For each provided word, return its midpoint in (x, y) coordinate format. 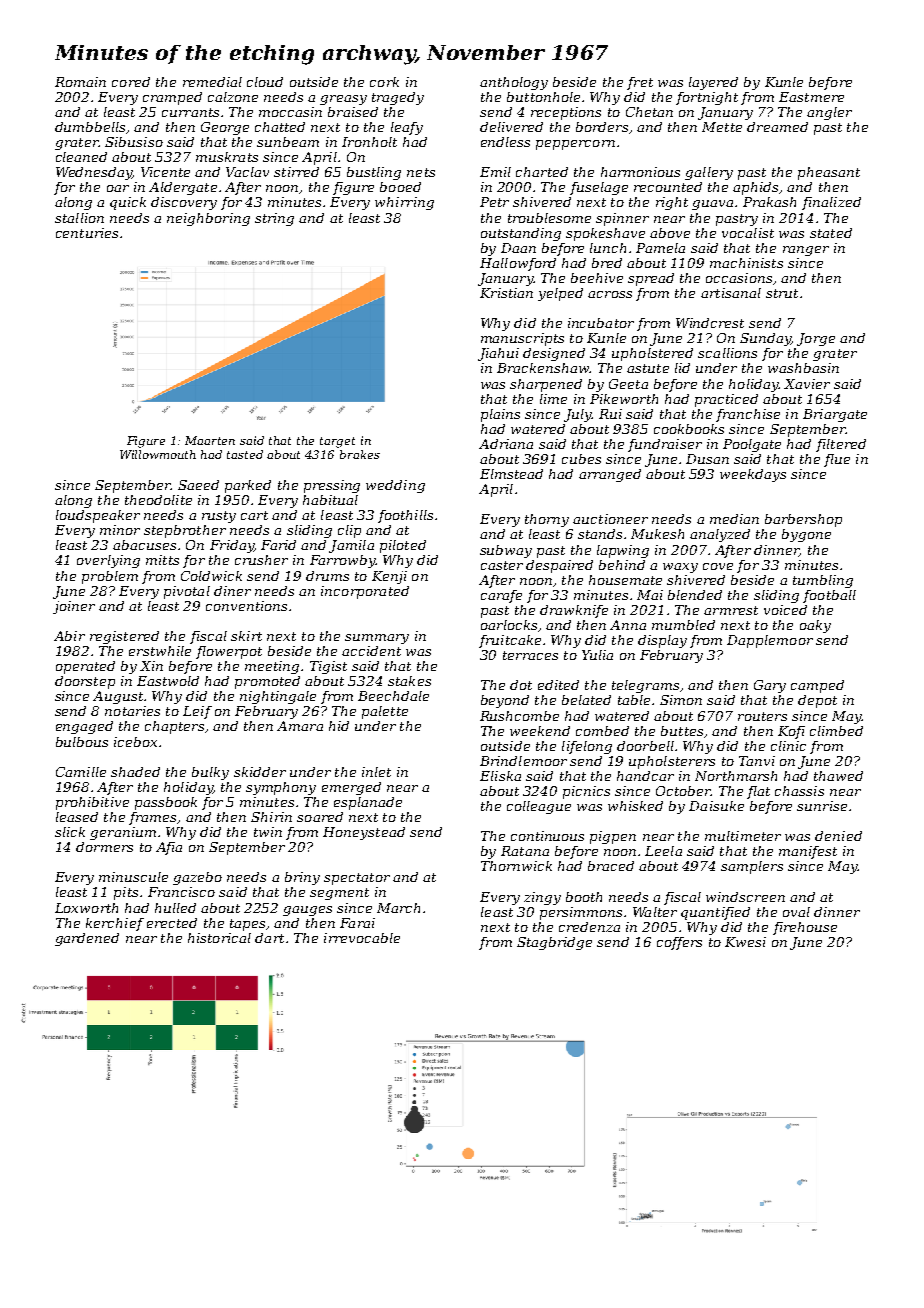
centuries (87, 233)
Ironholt (369, 142)
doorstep (85, 682)
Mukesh (657, 534)
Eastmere (811, 97)
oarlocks (509, 625)
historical (219, 938)
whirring (404, 203)
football (829, 596)
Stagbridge (554, 943)
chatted (280, 127)
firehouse (805, 928)
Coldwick (211, 576)
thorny (547, 520)
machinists (746, 263)
